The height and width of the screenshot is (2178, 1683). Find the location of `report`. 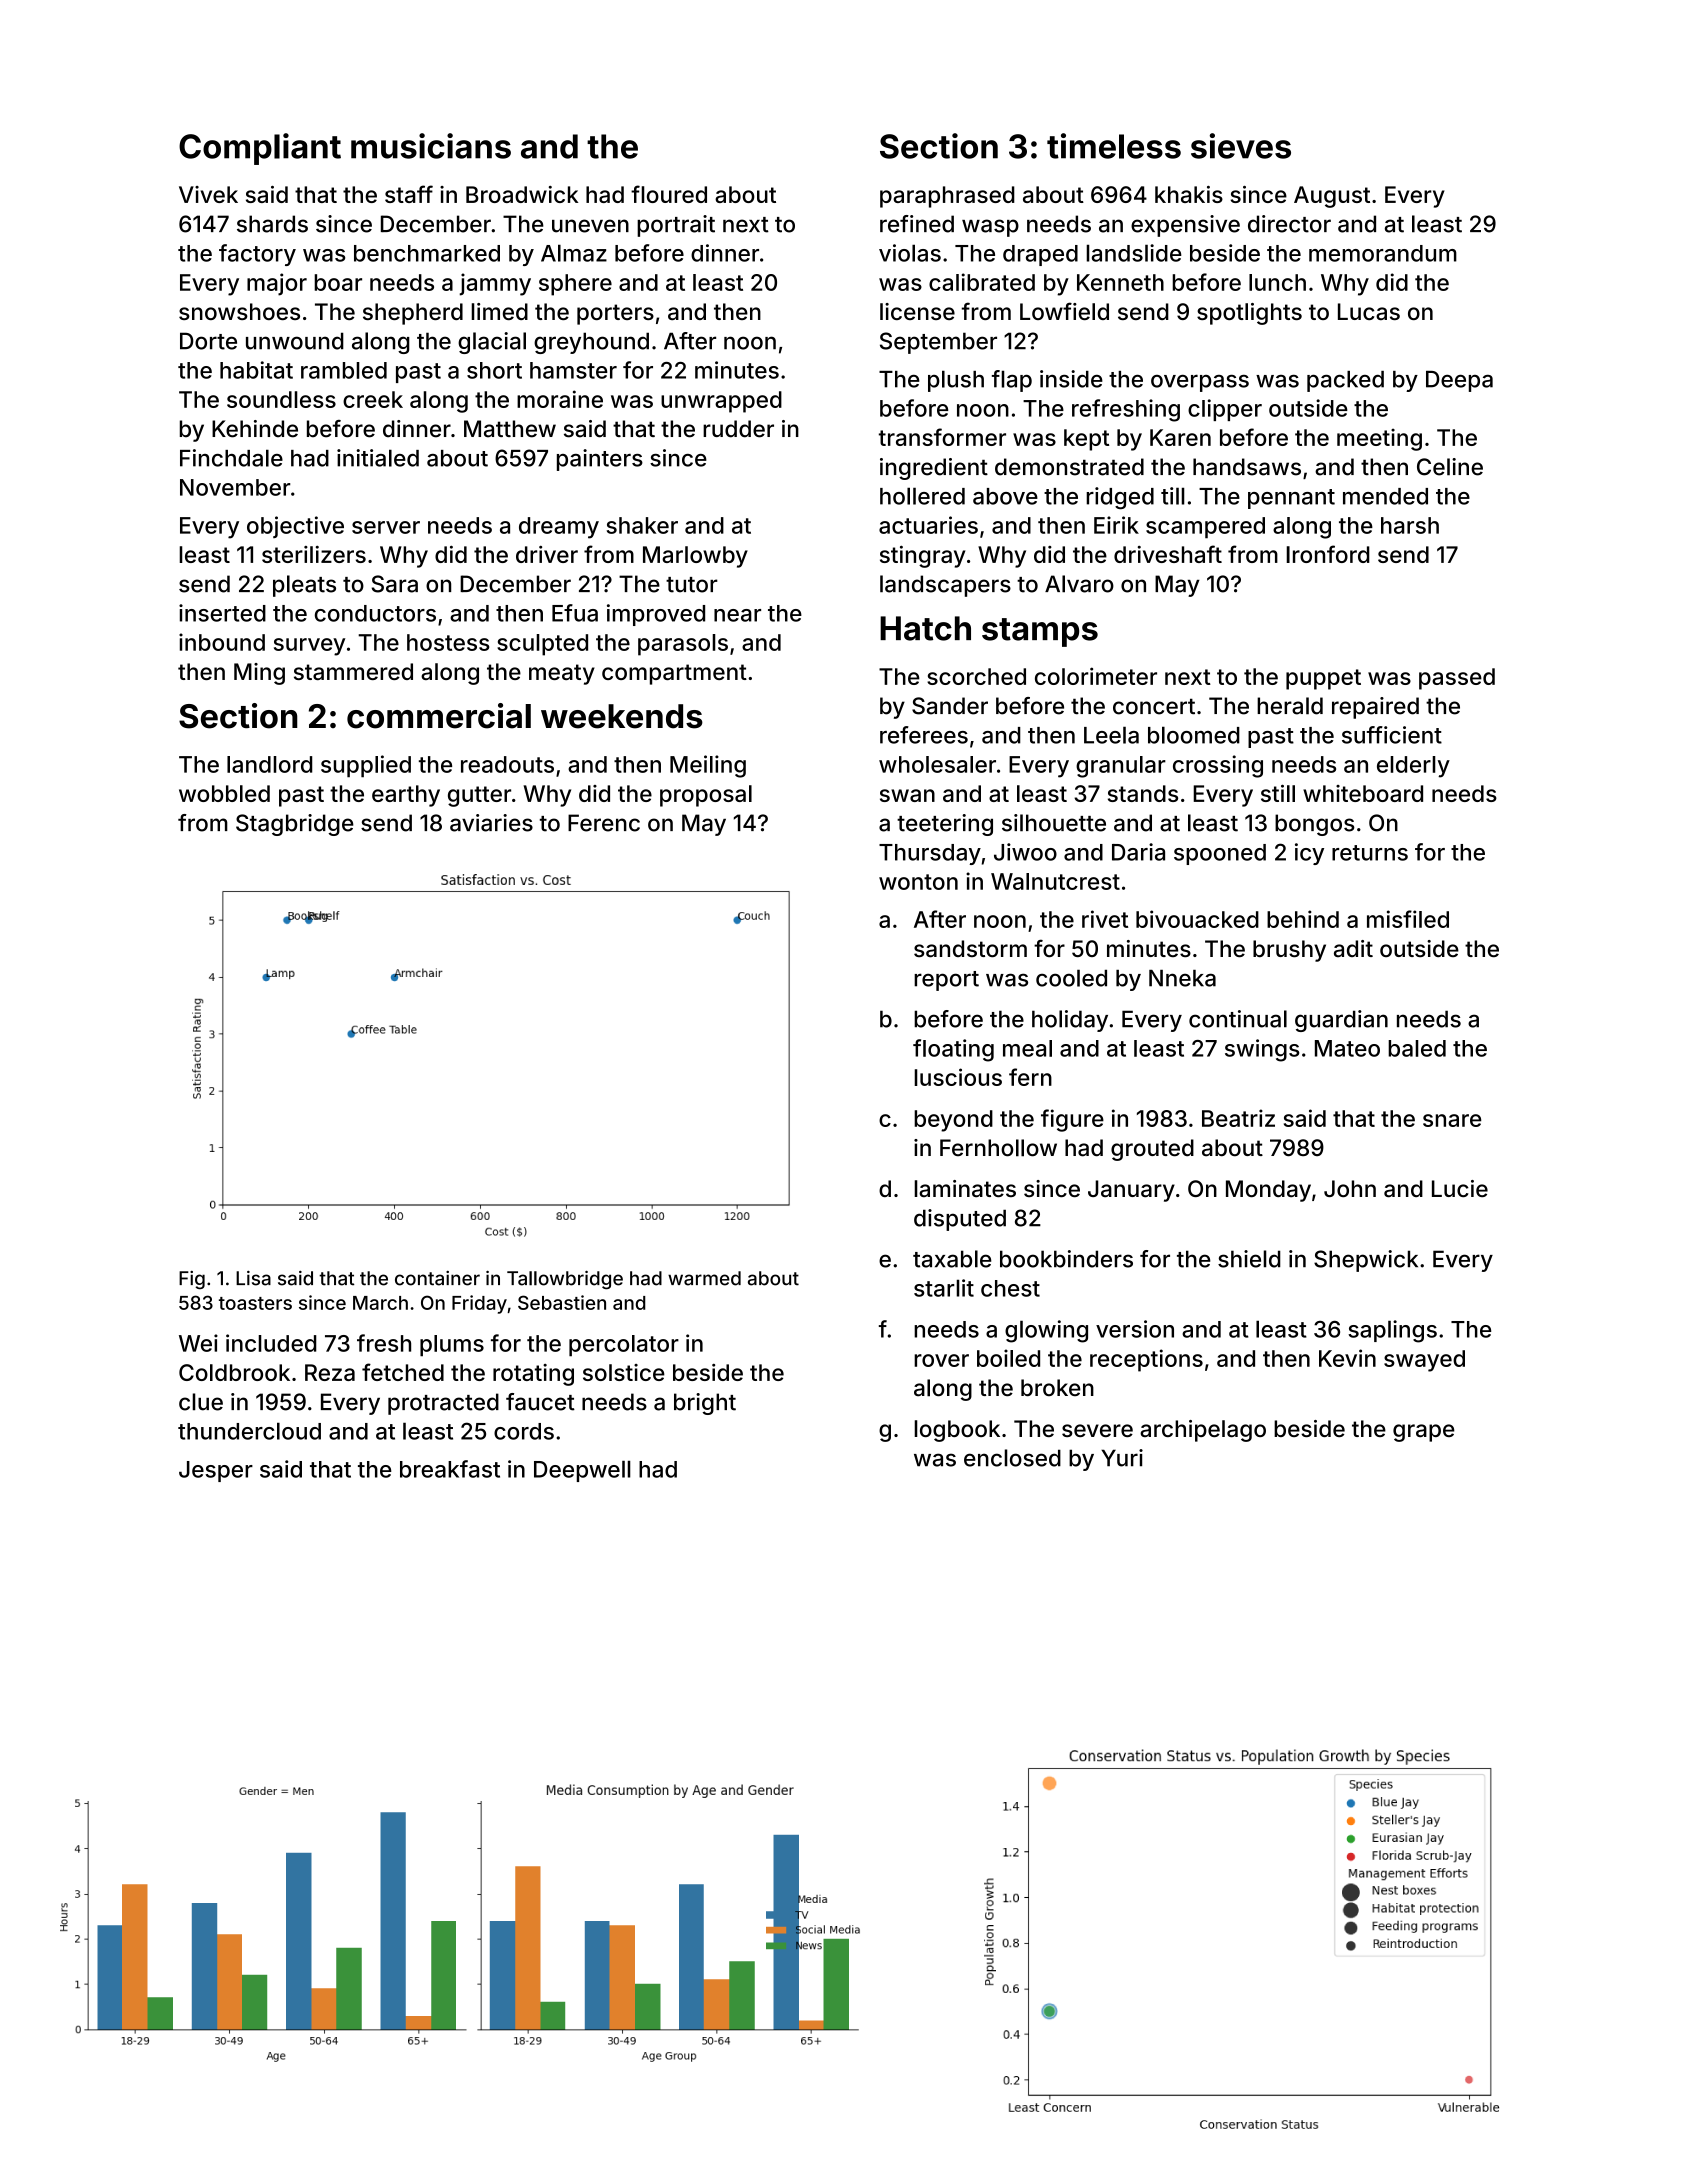

report is located at coordinates (946, 981).
